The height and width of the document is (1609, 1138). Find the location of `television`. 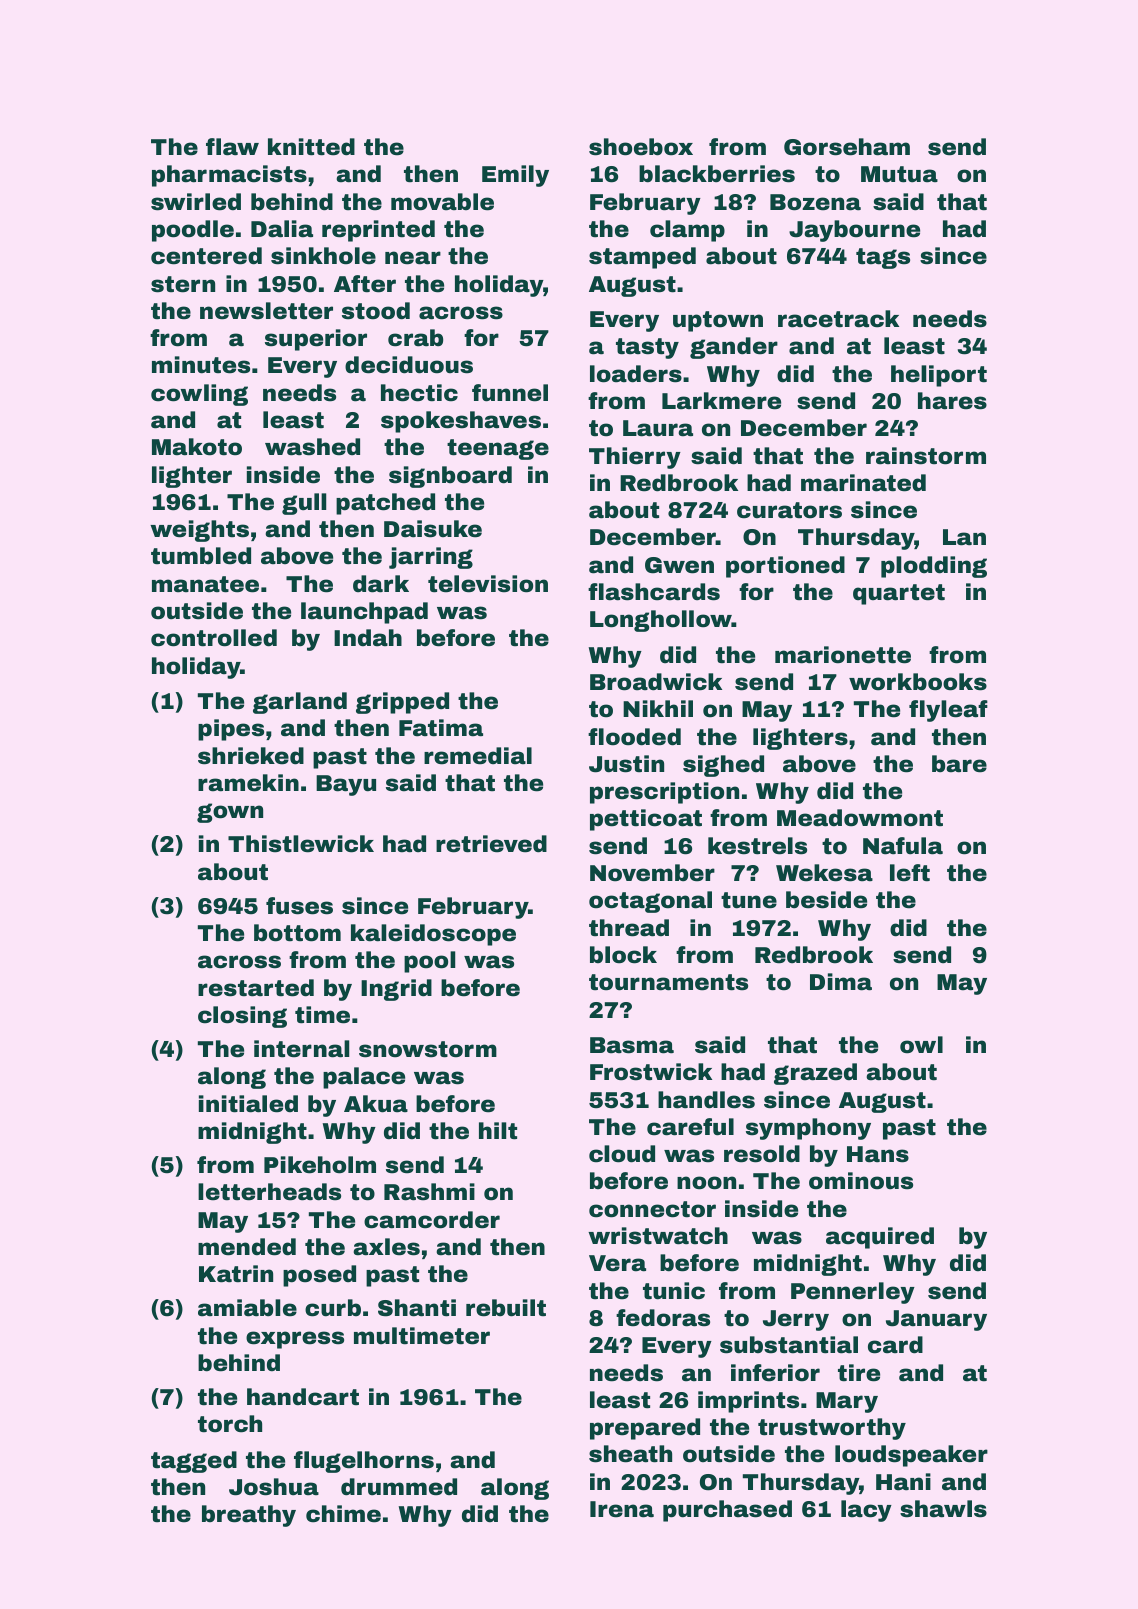

television is located at coordinates (488, 584).
